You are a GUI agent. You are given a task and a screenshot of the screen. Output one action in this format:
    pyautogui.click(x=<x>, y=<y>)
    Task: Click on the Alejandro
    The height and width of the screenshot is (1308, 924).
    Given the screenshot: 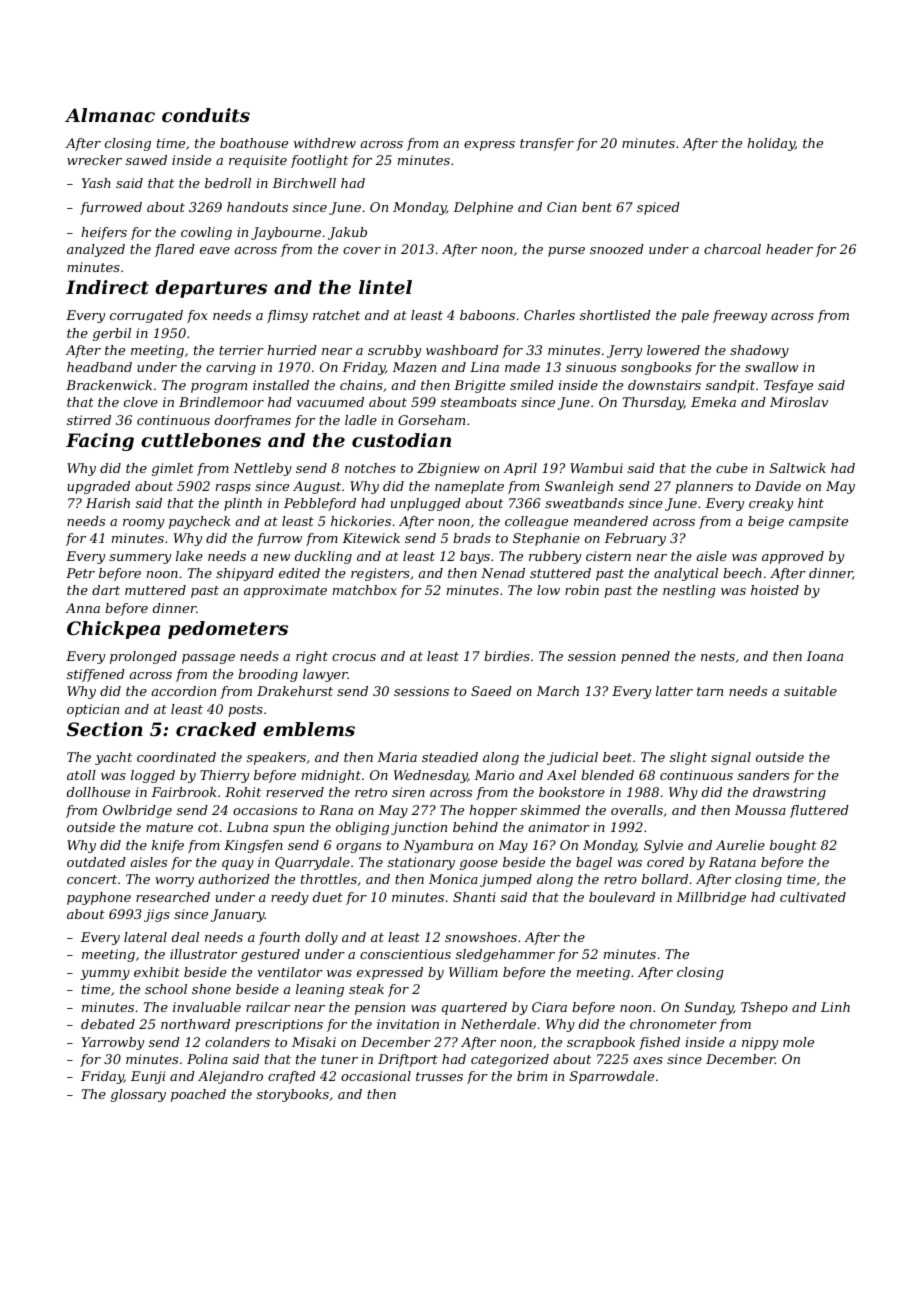 What is the action you would take?
    pyautogui.click(x=230, y=1077)
